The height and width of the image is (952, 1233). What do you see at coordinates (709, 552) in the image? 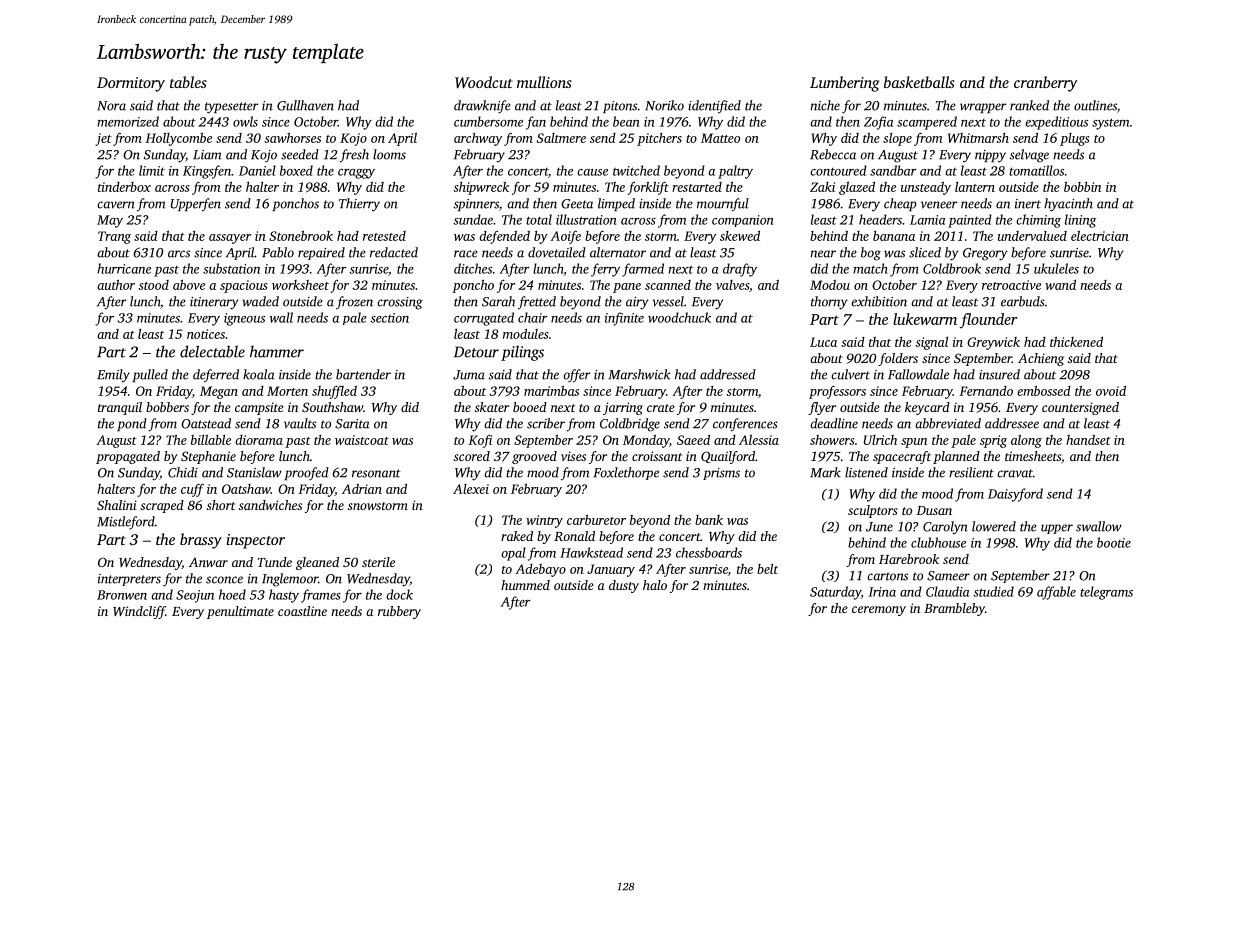
I see `chessboards` at bounding box center [709, 552].
